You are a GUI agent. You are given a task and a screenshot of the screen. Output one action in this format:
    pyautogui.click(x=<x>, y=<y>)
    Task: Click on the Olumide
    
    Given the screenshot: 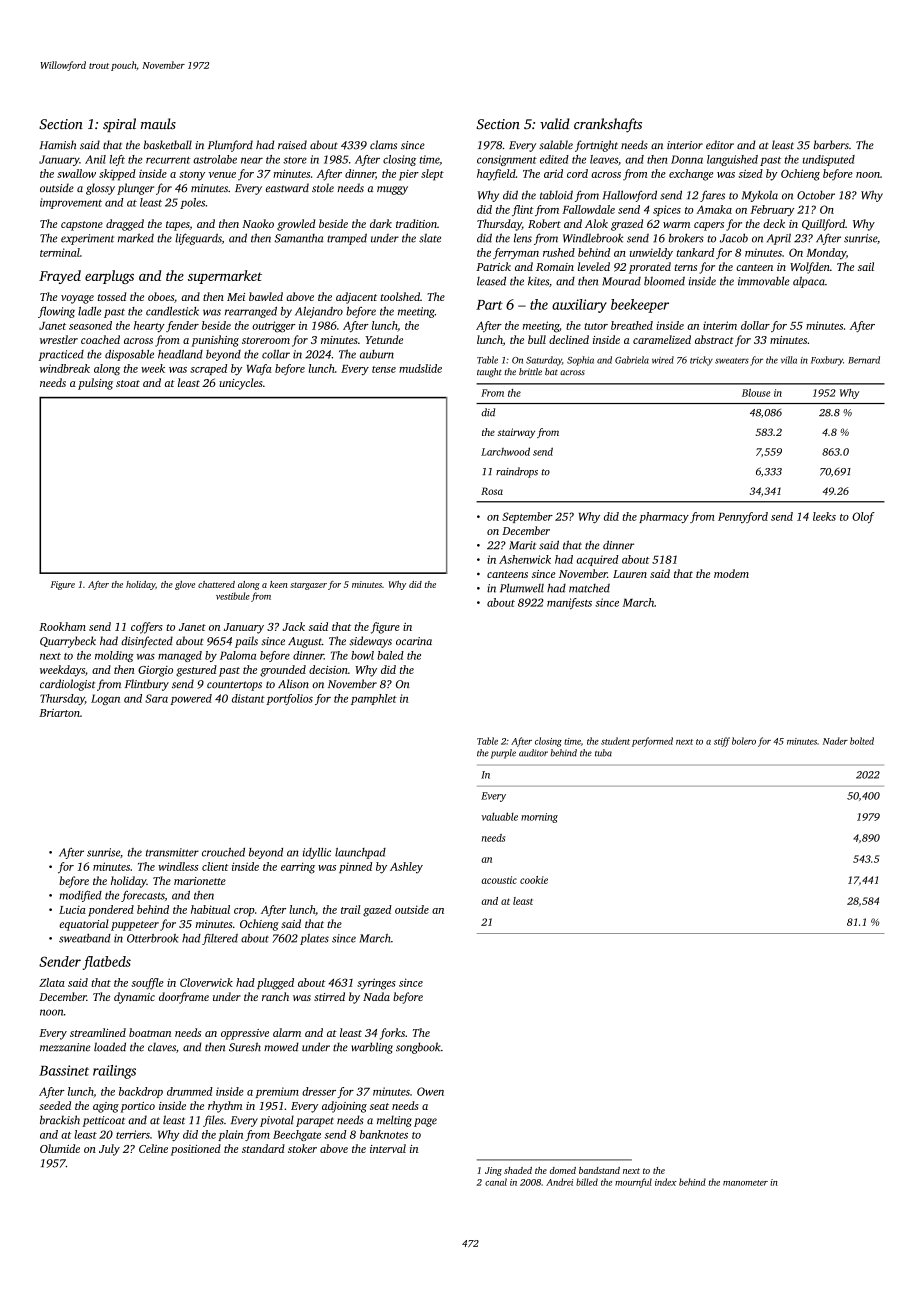 What is the action you would take?
    pyautogui.click(x=60, y=1148)
